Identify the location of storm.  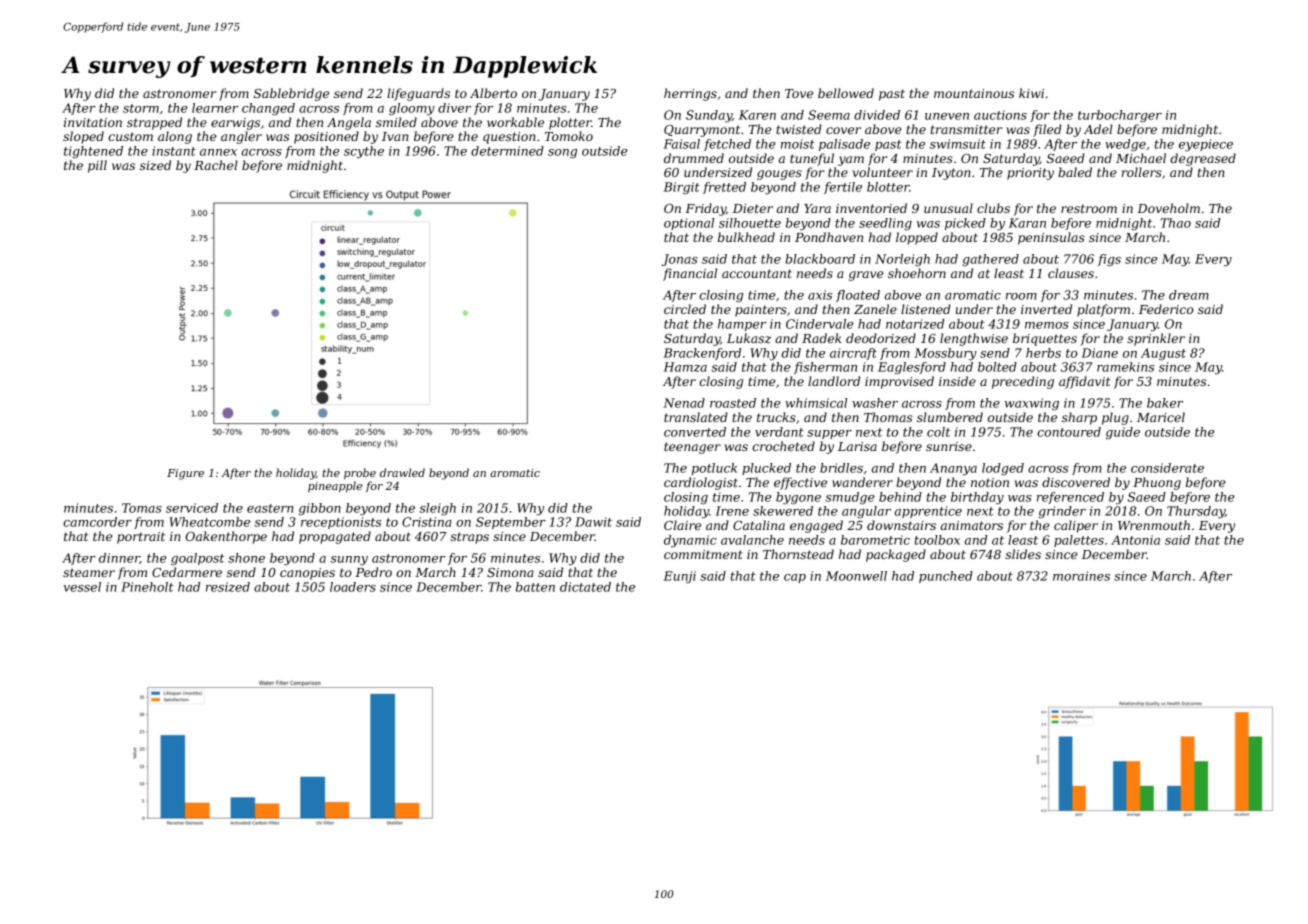
(141, 108).
